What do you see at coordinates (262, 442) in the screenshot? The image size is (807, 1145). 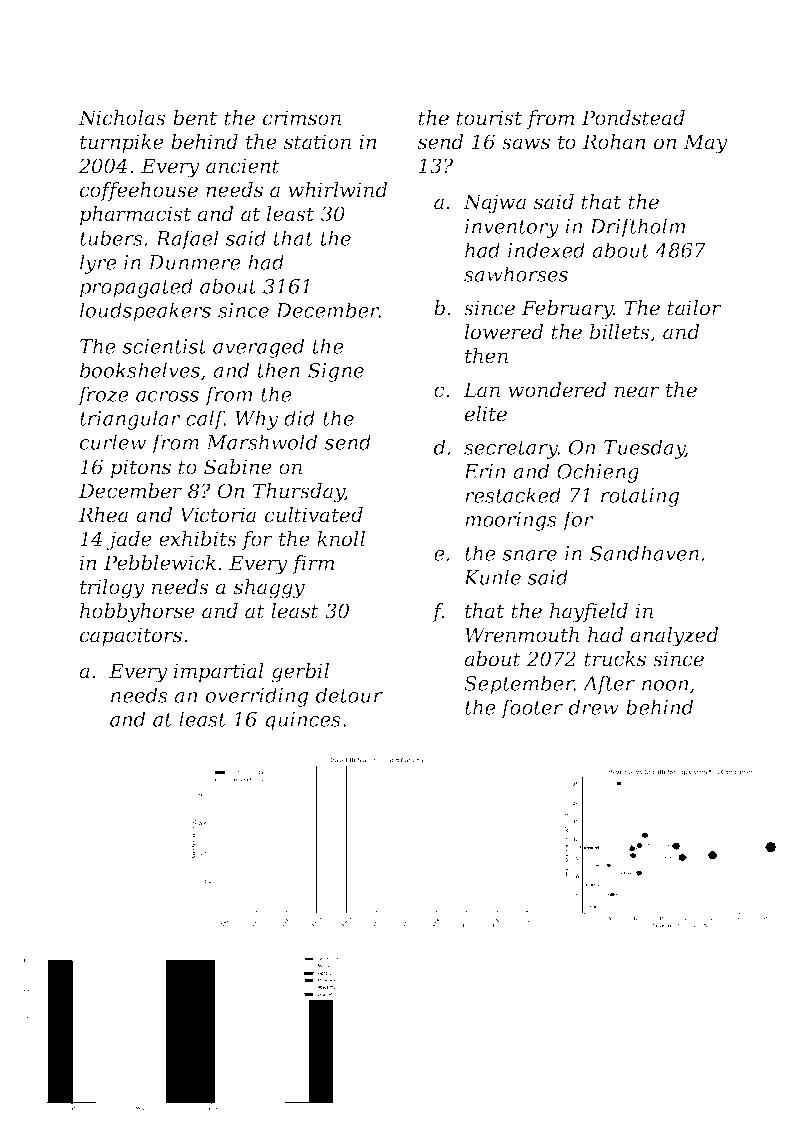 I see `Marshwold` at bounding box center [262, 442].
